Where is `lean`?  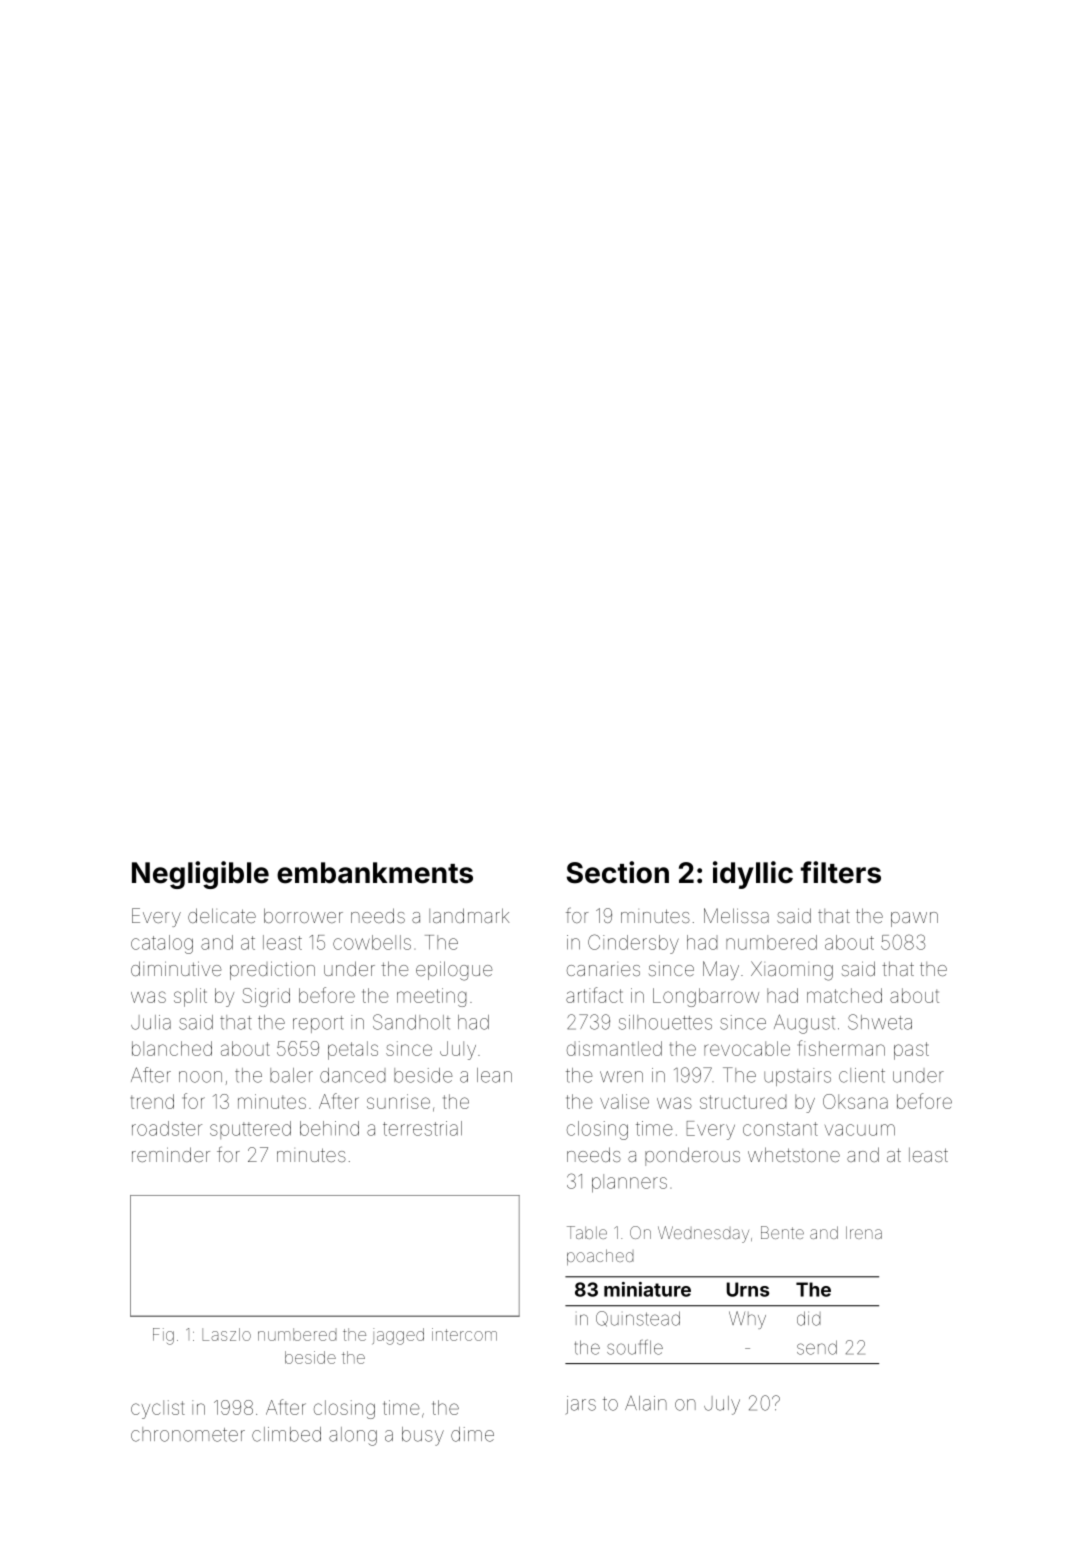 lean is located at coordinates (494, 1075).
